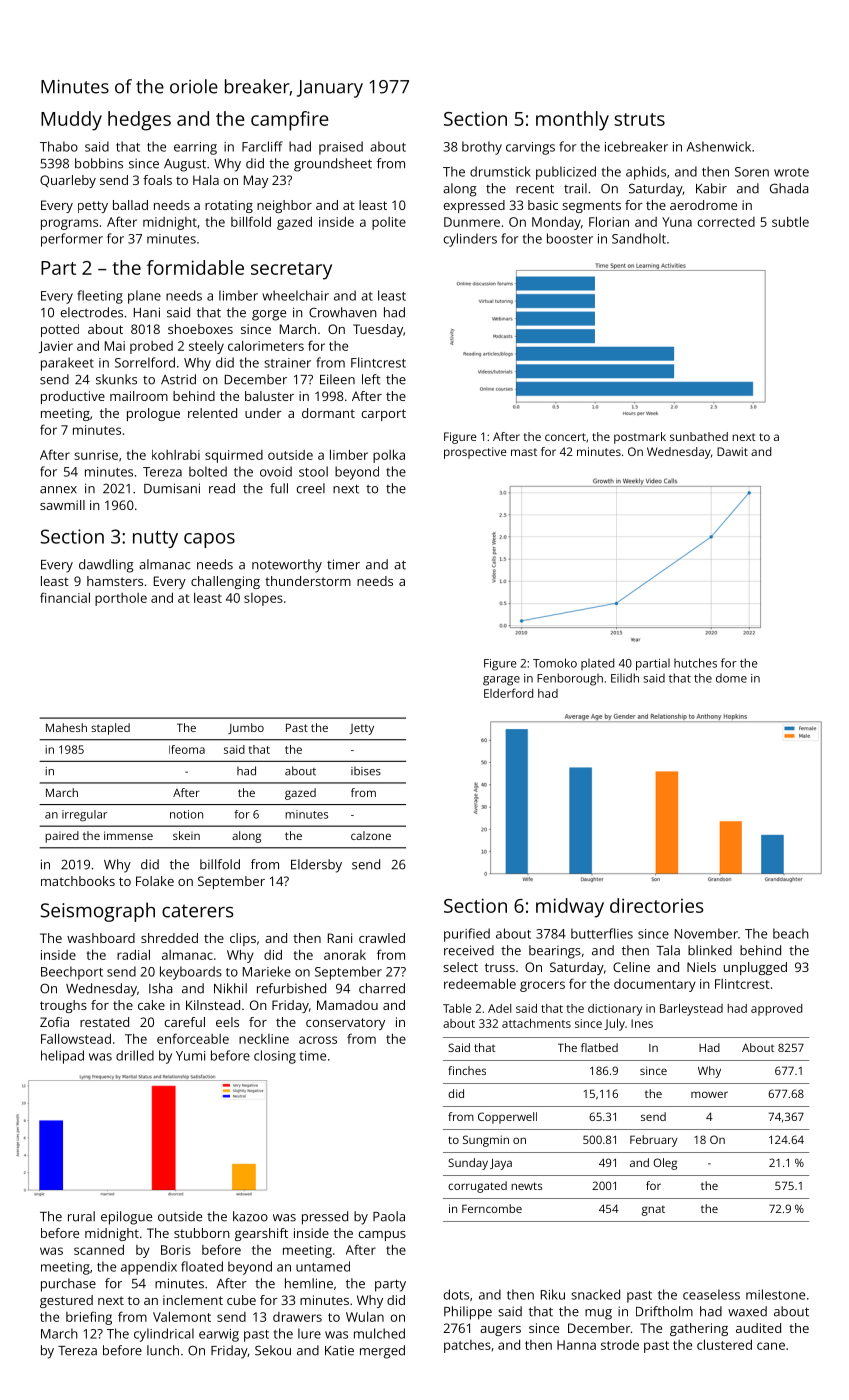 Image resolution: width=849 pixels, height=1400 pixels. I want to click on calzone, so click(371, 835).
